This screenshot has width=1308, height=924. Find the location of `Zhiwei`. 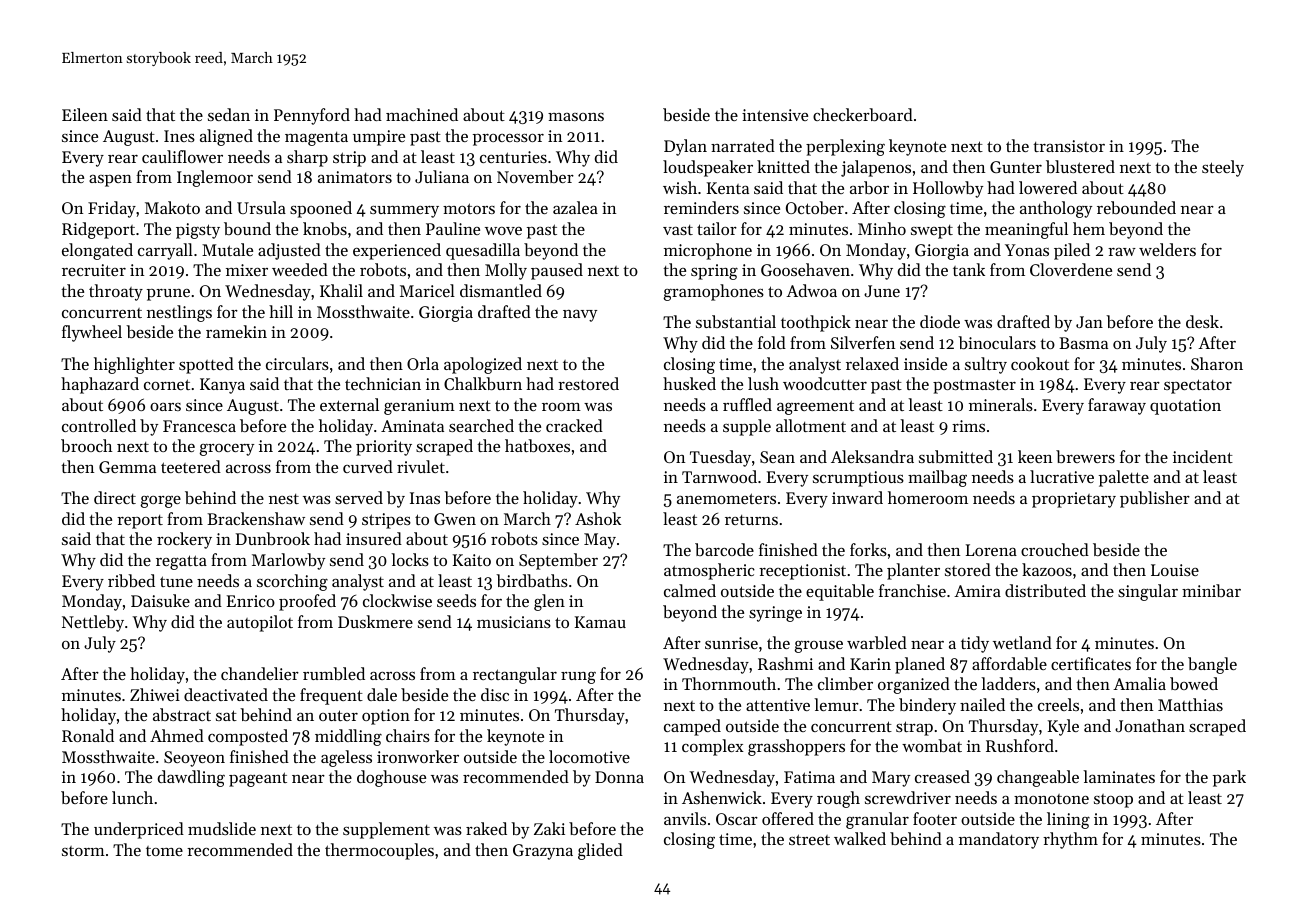

Zhiwei is located at coordinates (155, 694).
